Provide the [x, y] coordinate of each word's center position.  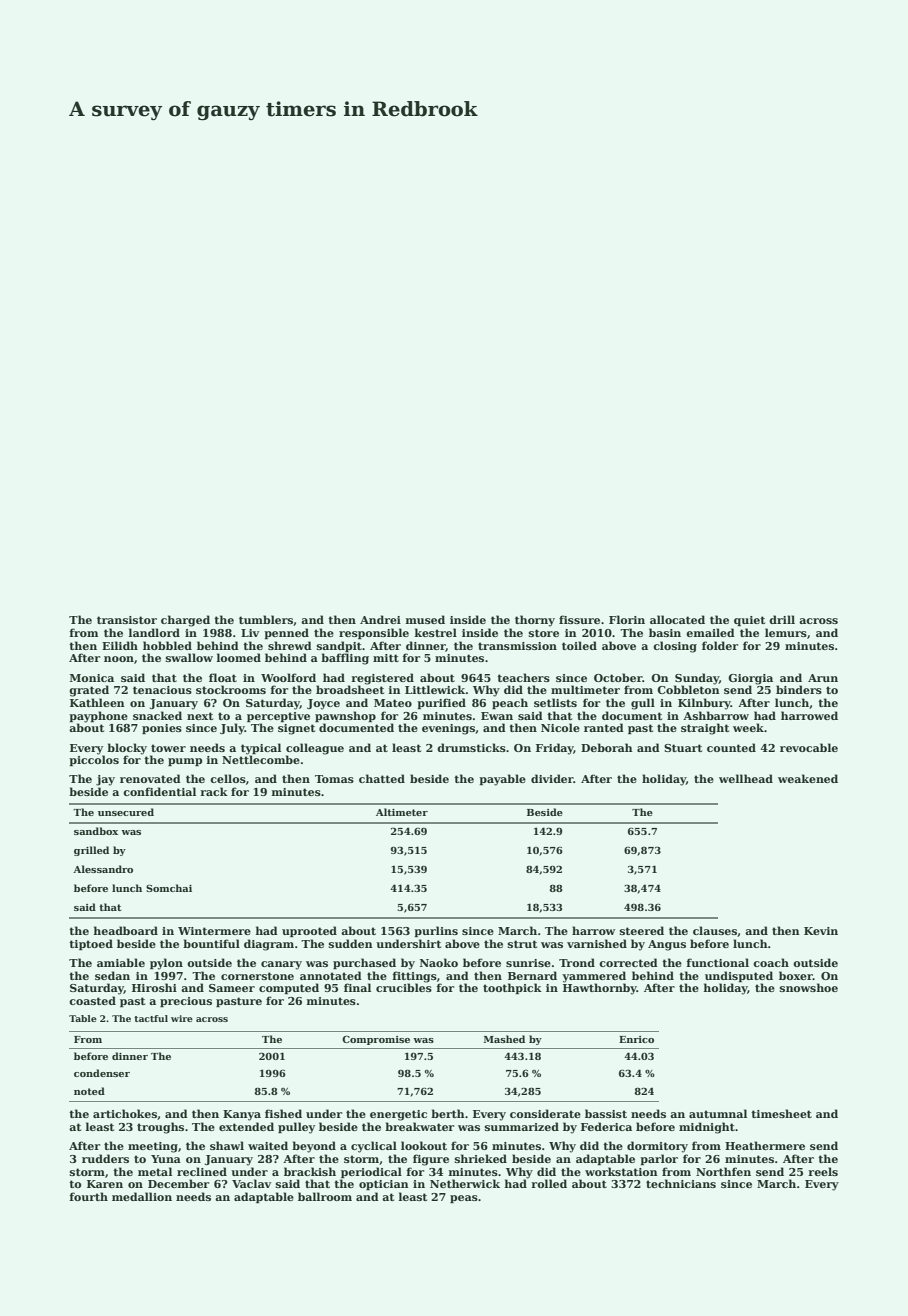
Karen [105, 1184]
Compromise [376, 1040]
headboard [126, 930]
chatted [382, 778]
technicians [681, 1183]
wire [182, 1018]
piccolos [94, 760]
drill [782, 619]
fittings [415, 977]
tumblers [266, 619]
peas [464, 1199]
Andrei [380, 619]
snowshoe [809, 987]
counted [731, 747]
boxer [796, 975]
